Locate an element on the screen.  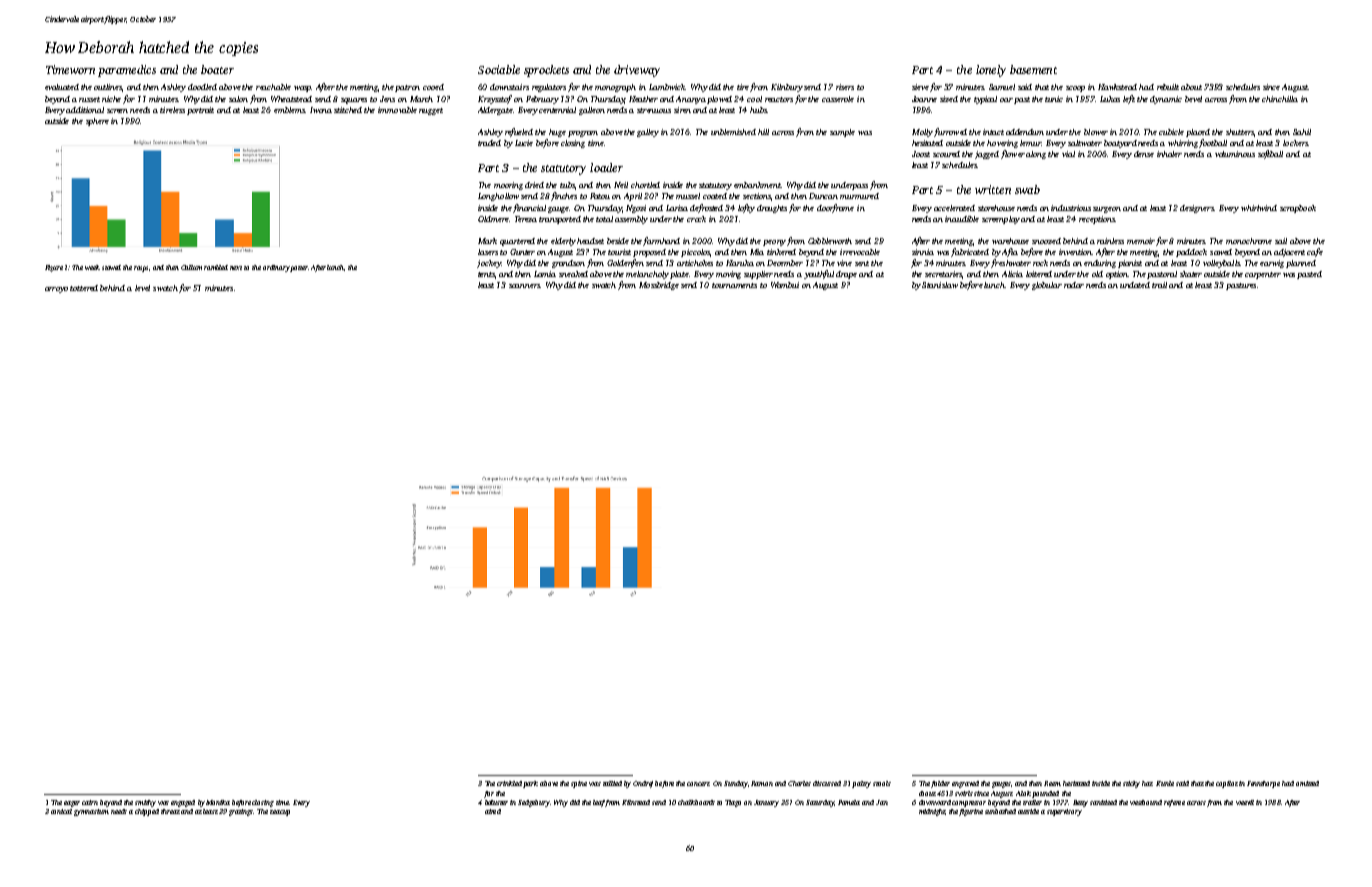
carpenter is located at coordinates (1263, 275).
